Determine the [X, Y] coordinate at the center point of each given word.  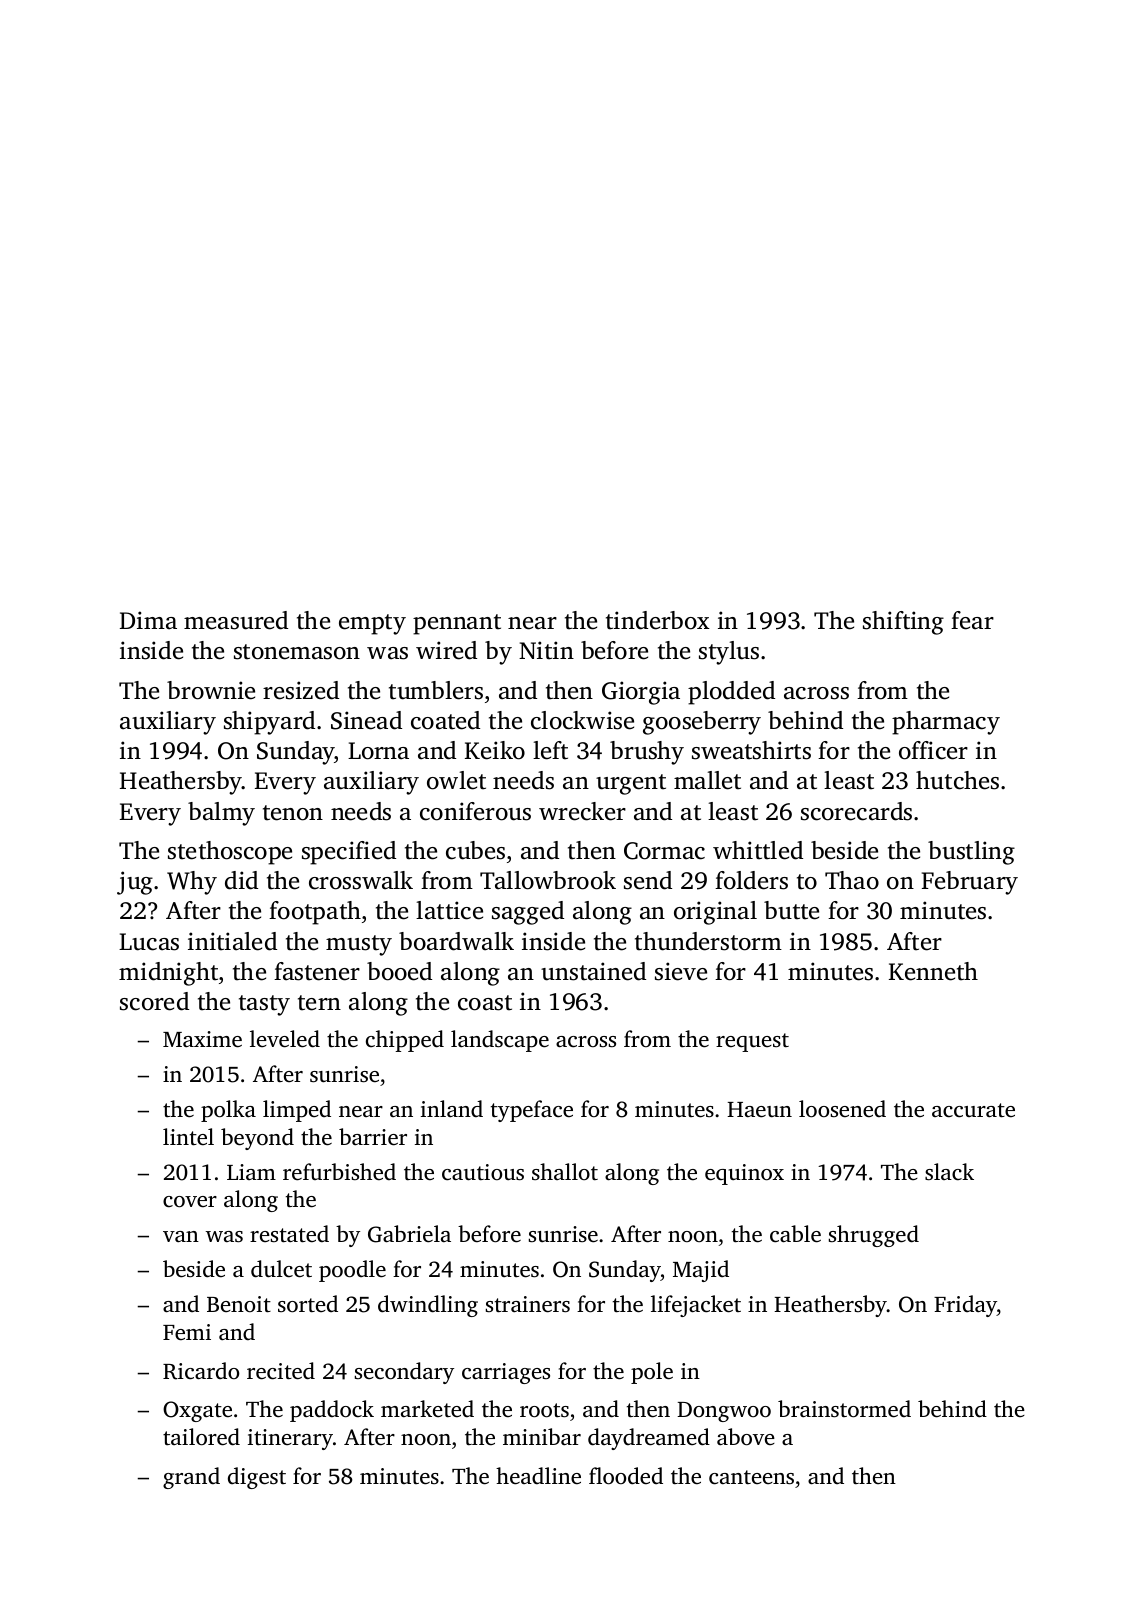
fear [972, 620]
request [752, 1042]
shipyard [269, 723]
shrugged [874, 1236]
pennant [457, 624]
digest [257, 1478]
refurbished [339, 1172]
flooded [626, 1476]
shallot [565, 1171]
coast [485, 1003]
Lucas [149, 942]
